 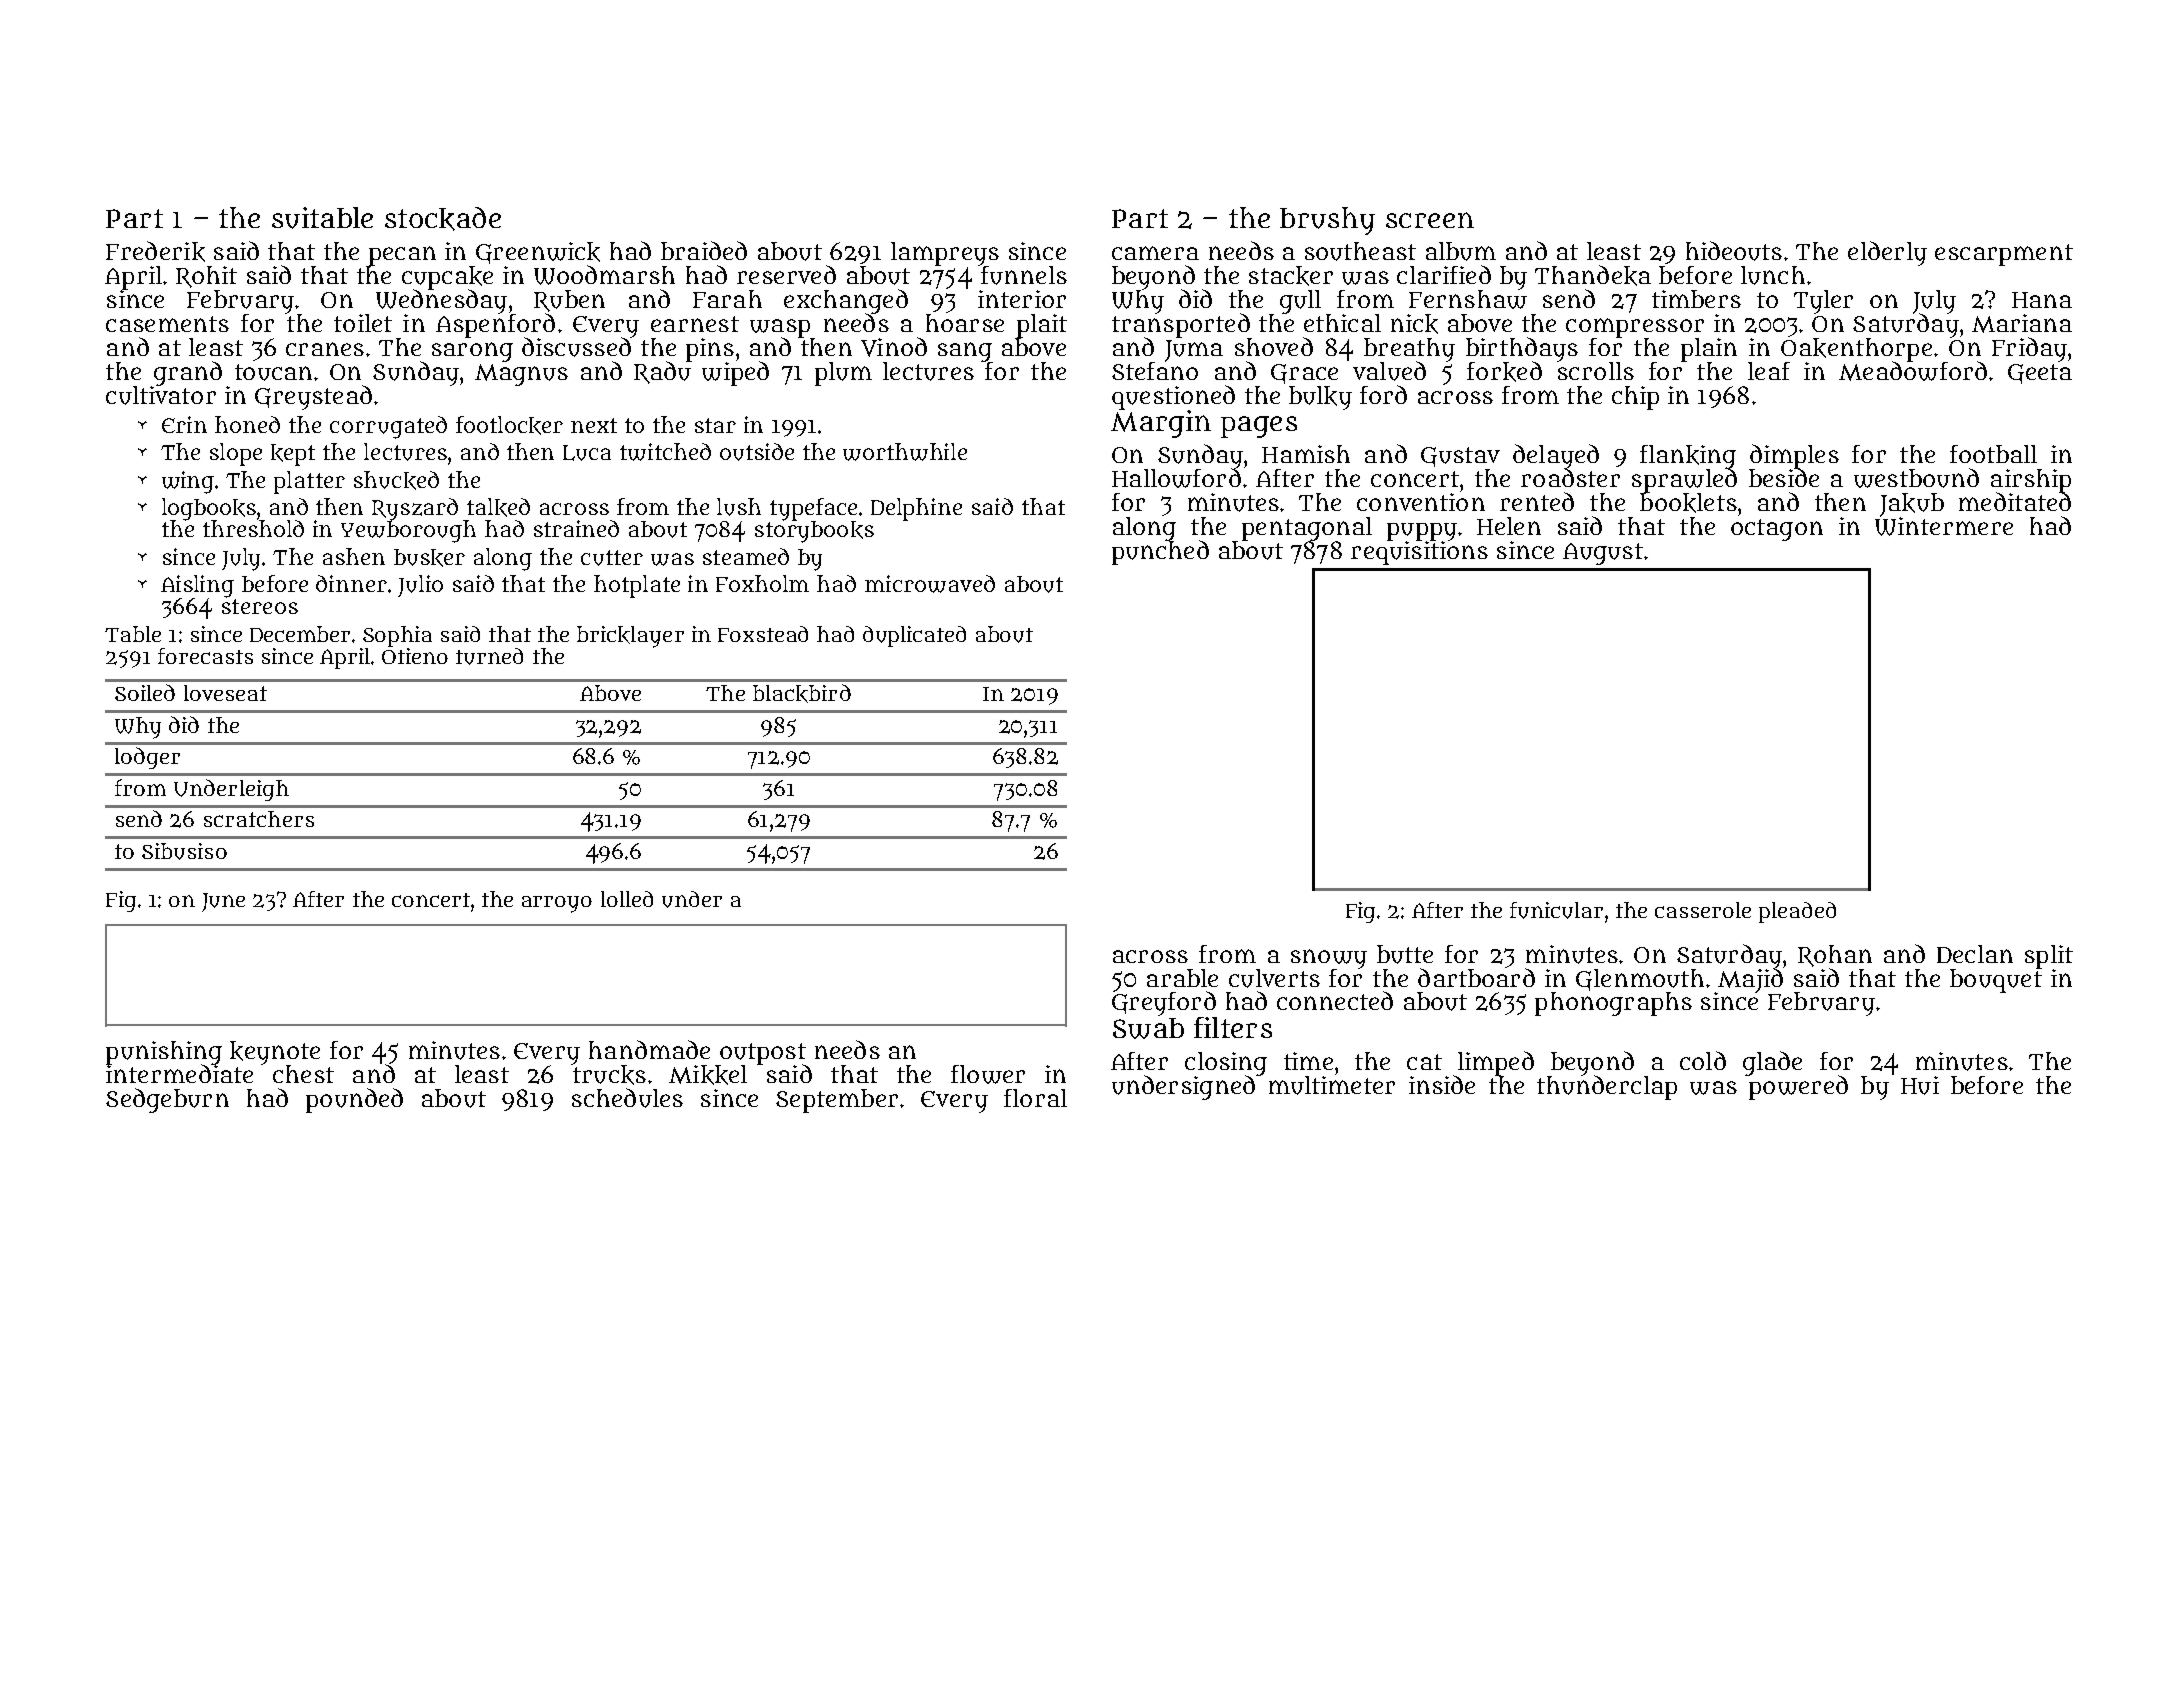 What do you see at coordinates (1226, 1064) in the screenshot?
I see `closing` at bounding box center [1226, 1064].
